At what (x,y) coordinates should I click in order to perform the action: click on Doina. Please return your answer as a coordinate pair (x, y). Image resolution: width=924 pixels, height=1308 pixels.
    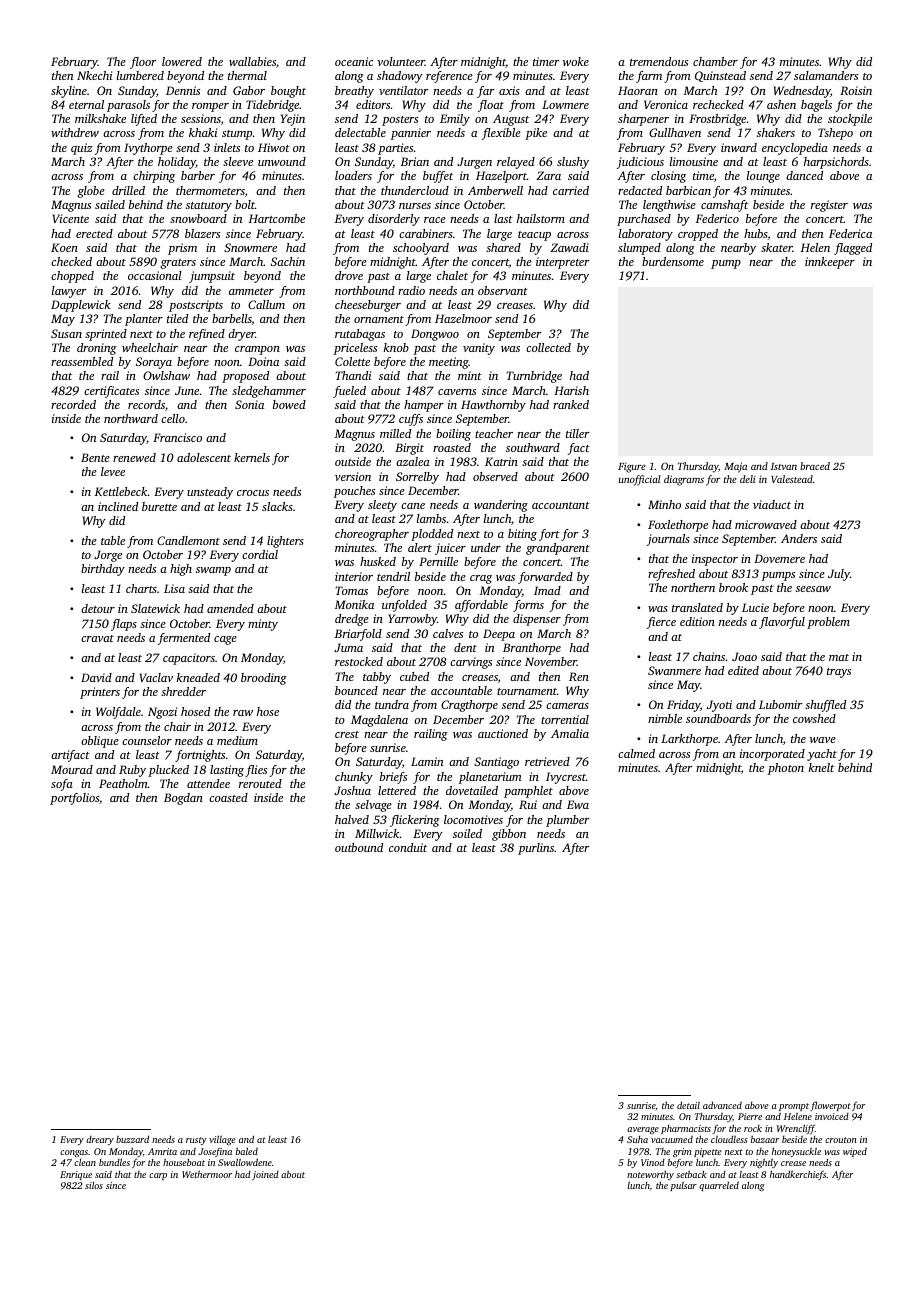
    Looking at the image, I should click on (263, 361).
